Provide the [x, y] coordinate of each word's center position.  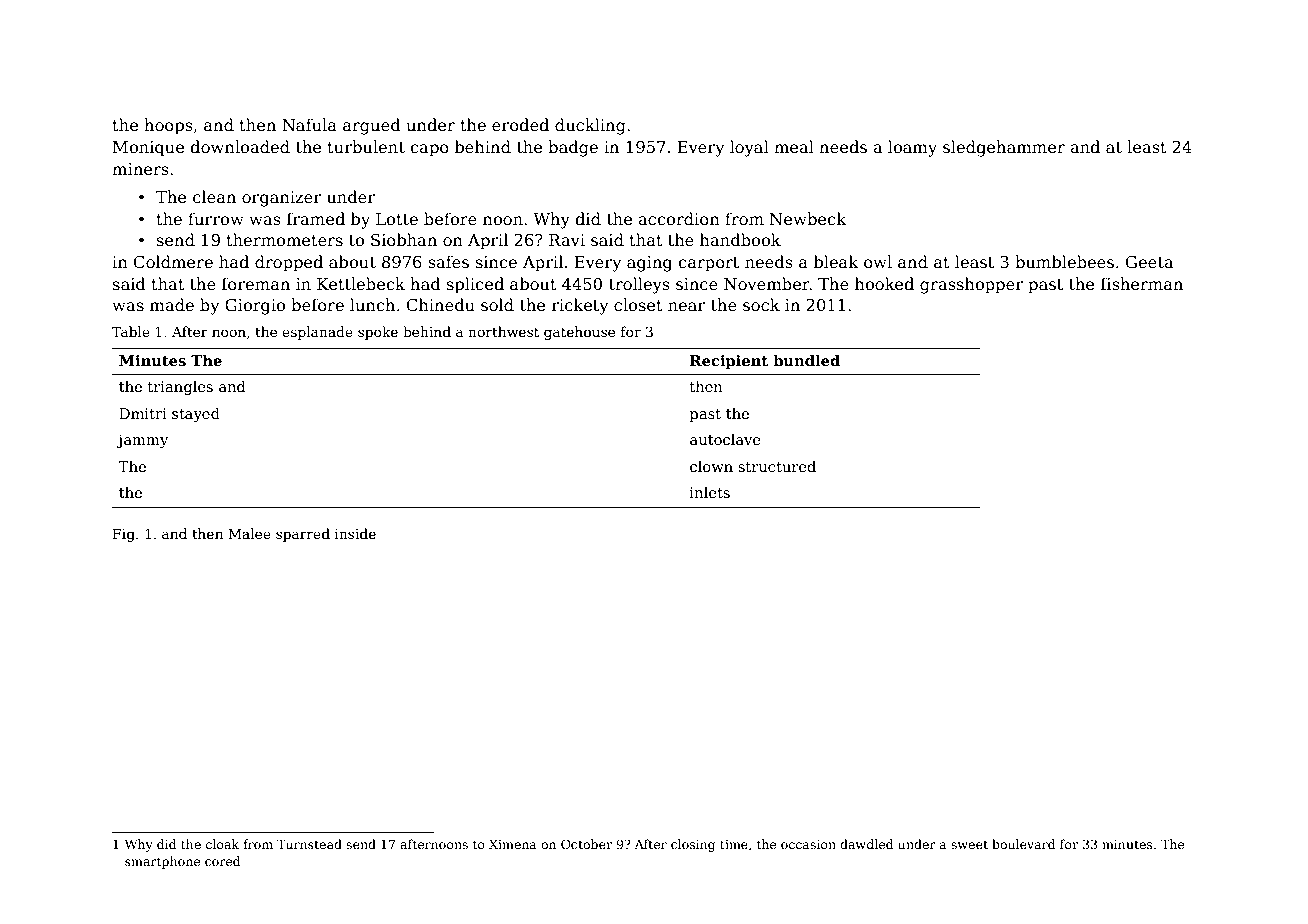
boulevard [1023, 844]
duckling [590, 126]
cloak [222, 844]
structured [777, 466]
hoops [168, 126]
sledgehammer [1004, 148]
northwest [503, 331]
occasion [808, 844]
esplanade [317, 333]
